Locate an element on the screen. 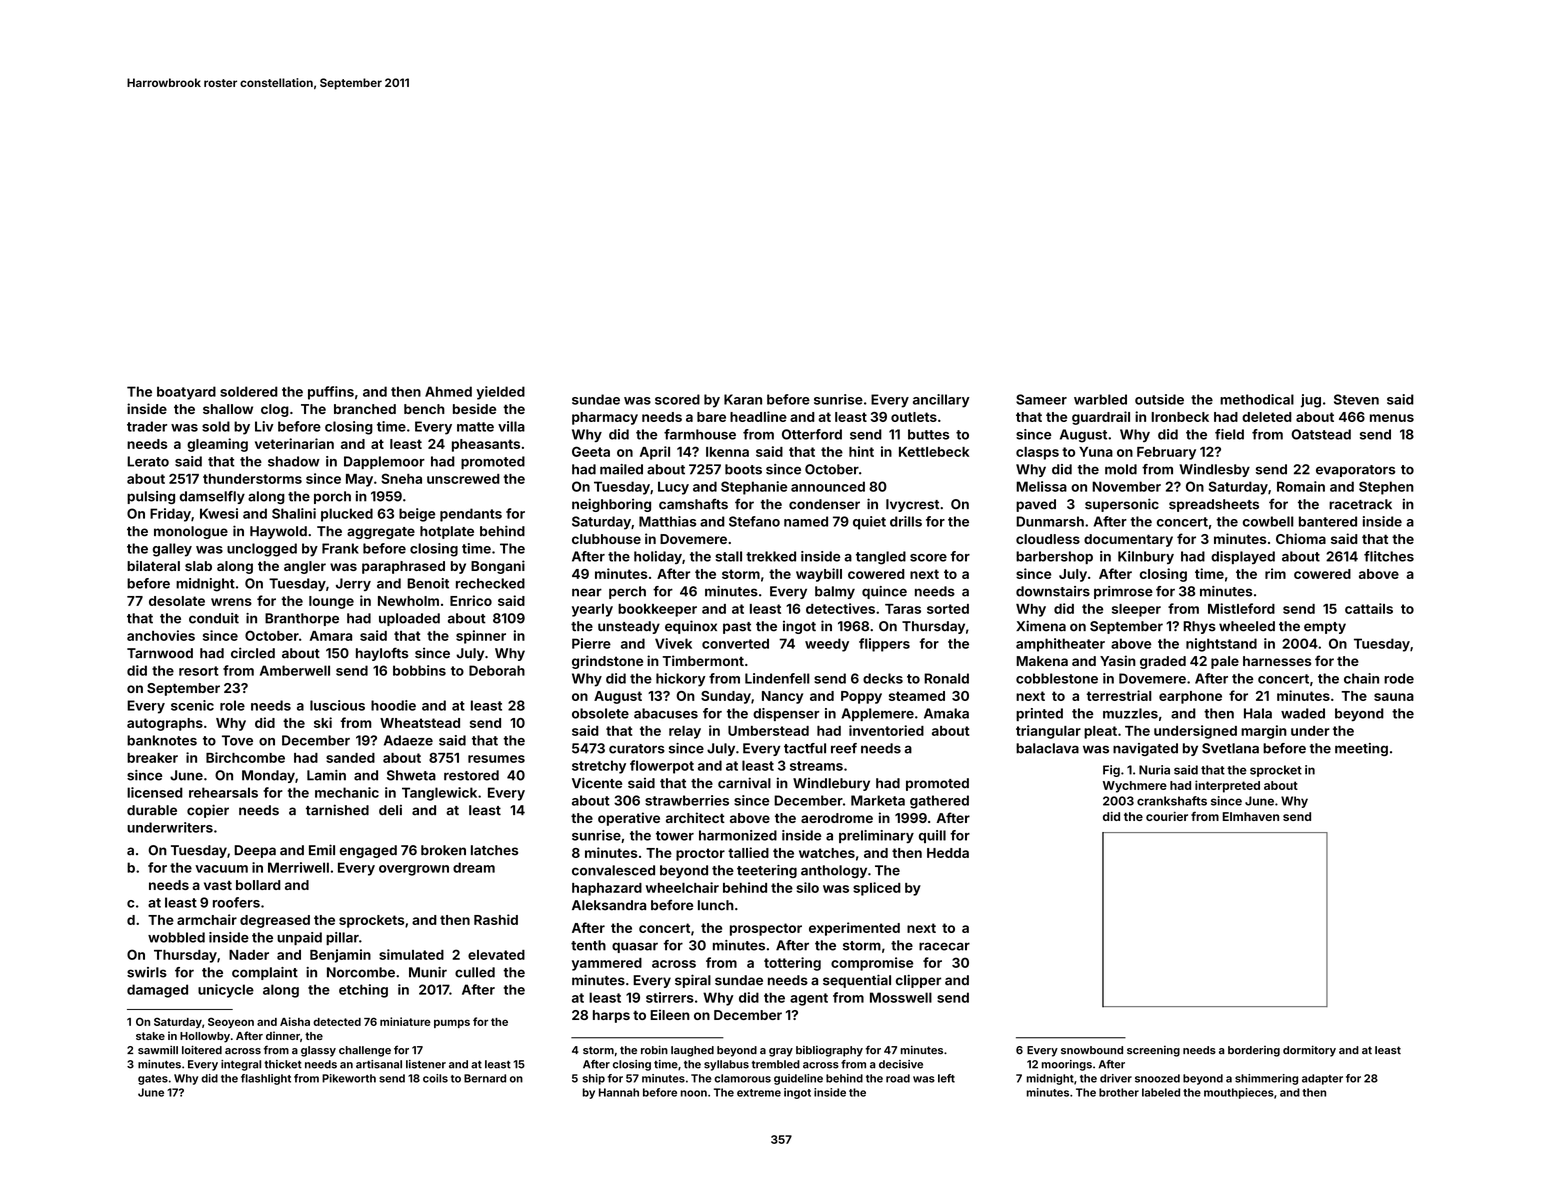 This screenshot has width=1541, height=1191. streams is located at coordinates (816, 766).
